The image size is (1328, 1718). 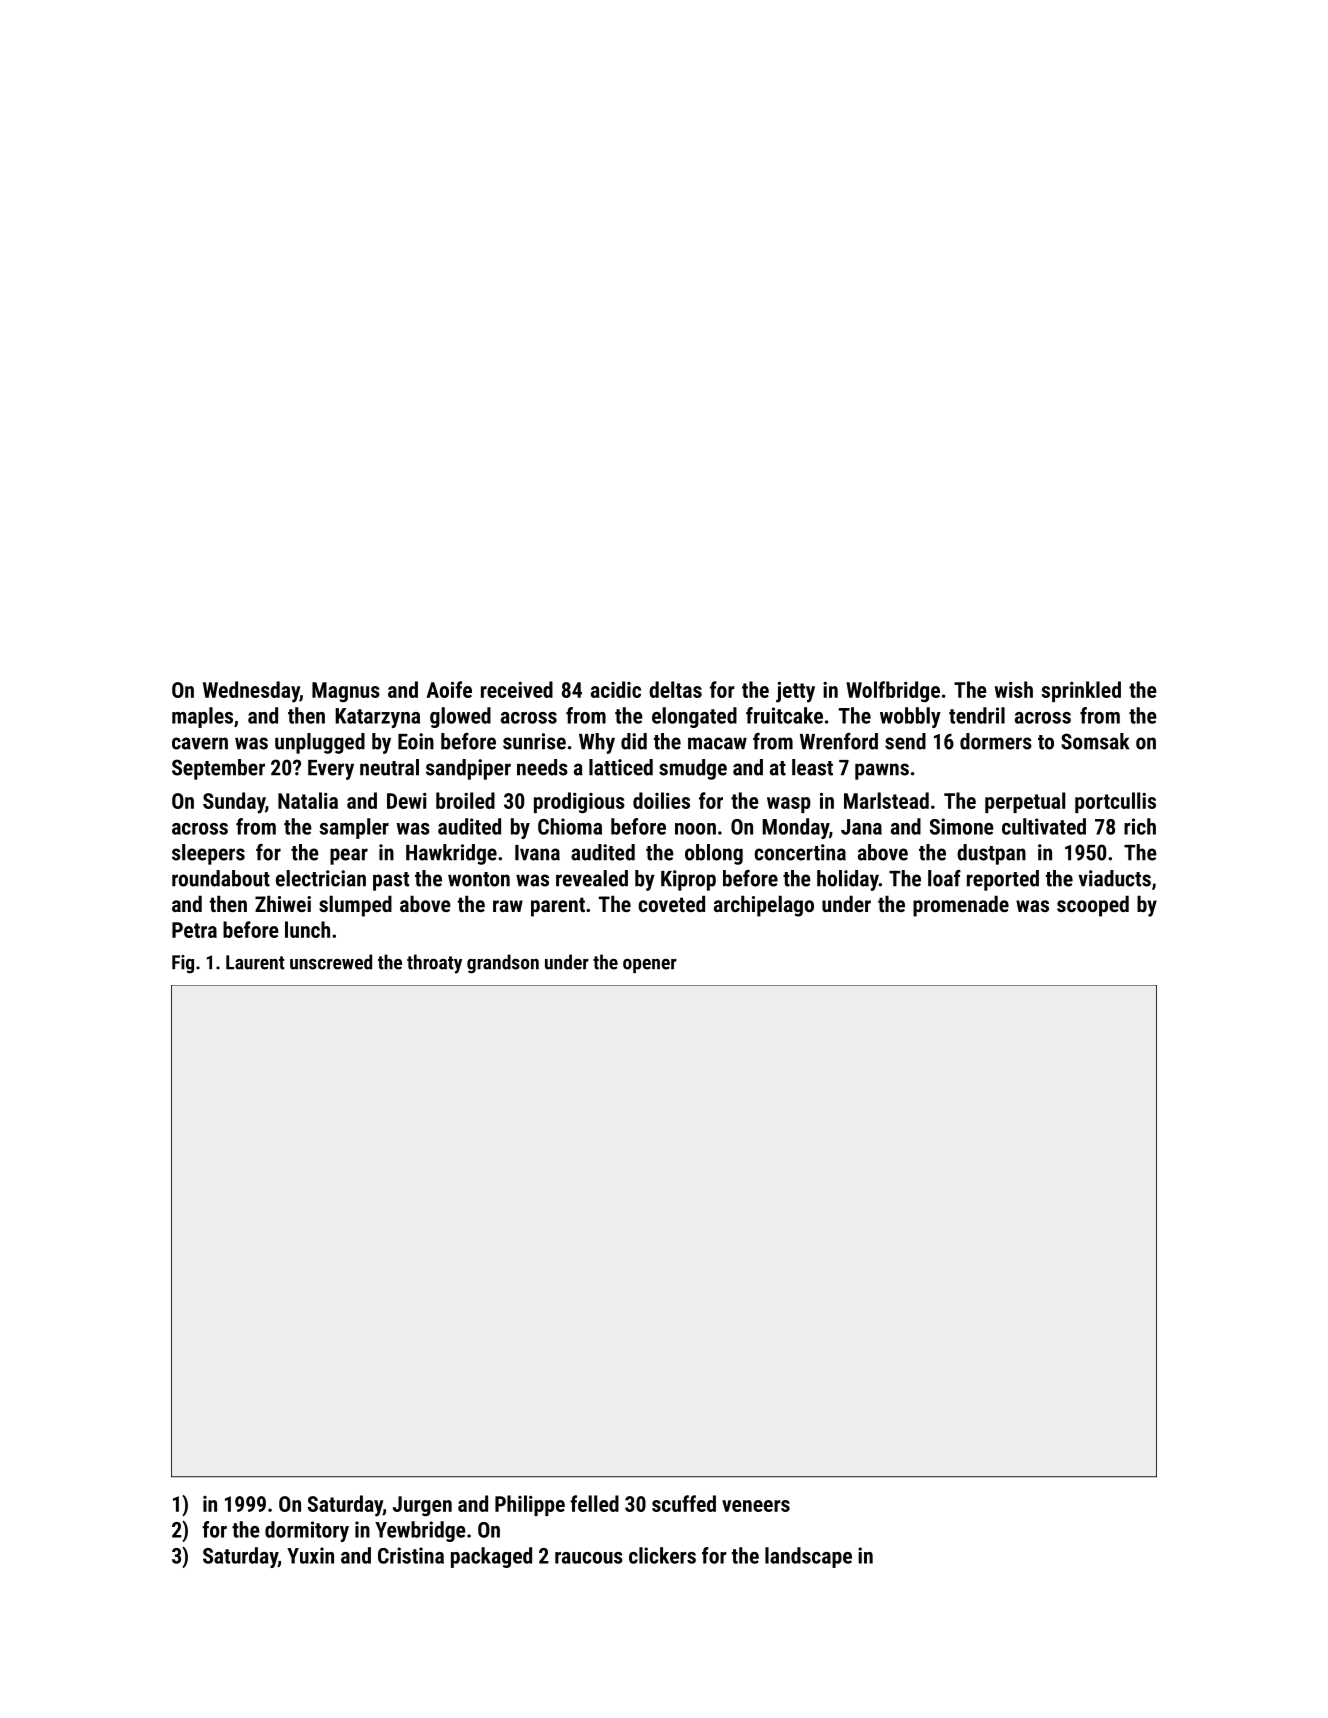 What do you see at coordinates (320, 743) in the screenshot?
I see `unplugged` at bounding box center [320, 743].
